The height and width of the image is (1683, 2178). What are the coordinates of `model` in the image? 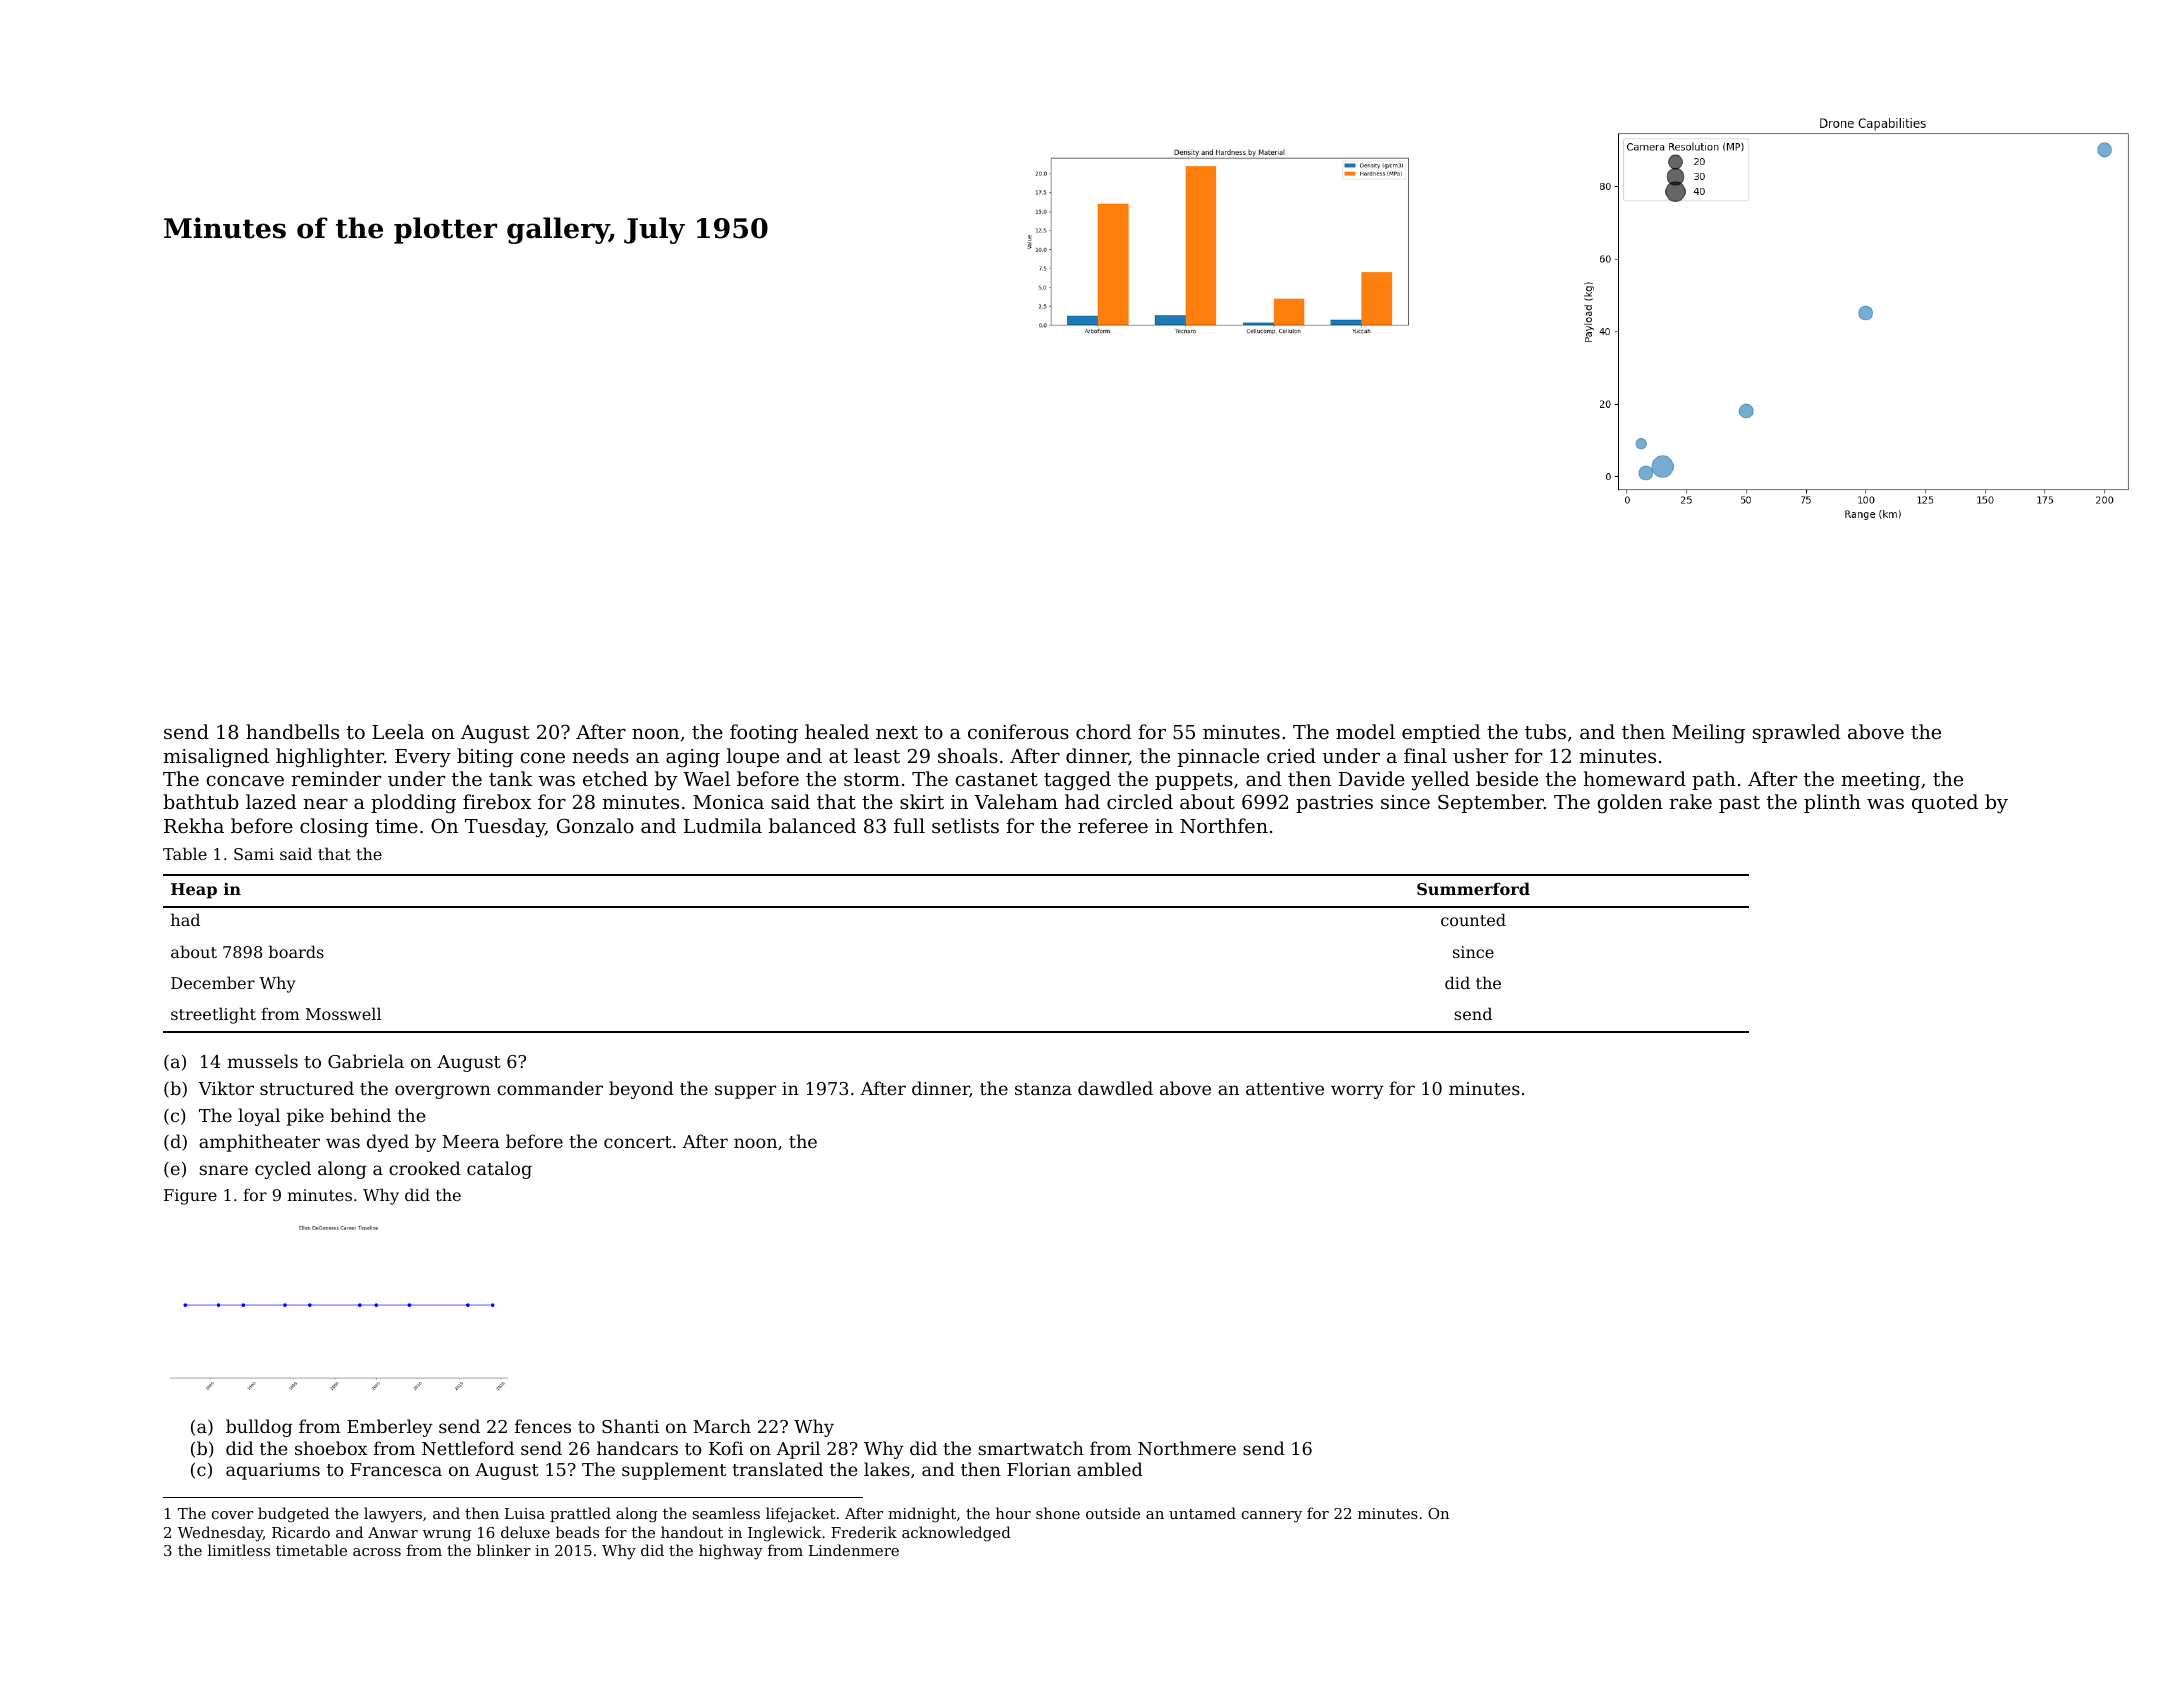 It's located at (1365, 731).
